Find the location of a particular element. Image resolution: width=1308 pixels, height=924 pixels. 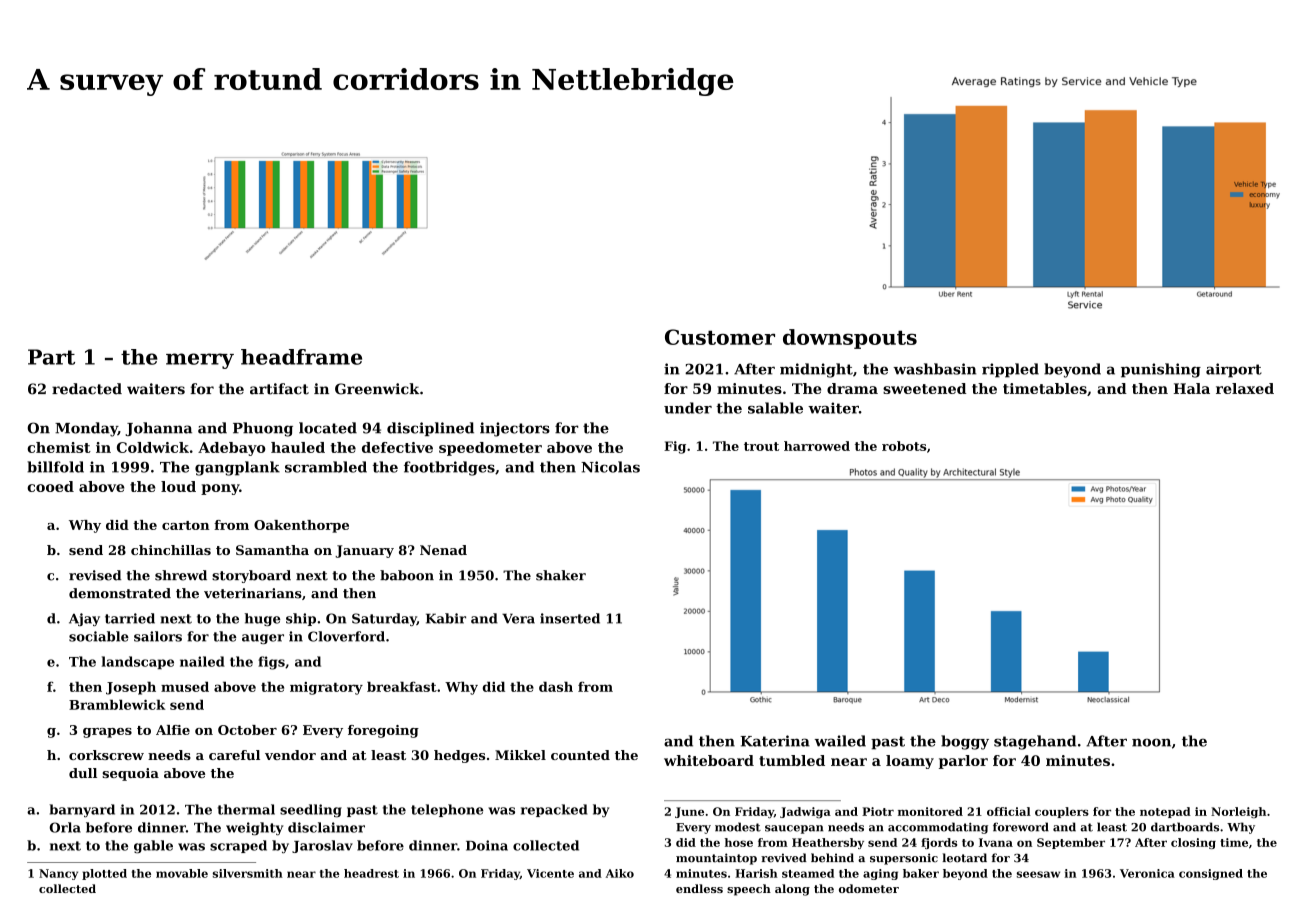

Part is located at coordinates (51, 357).
